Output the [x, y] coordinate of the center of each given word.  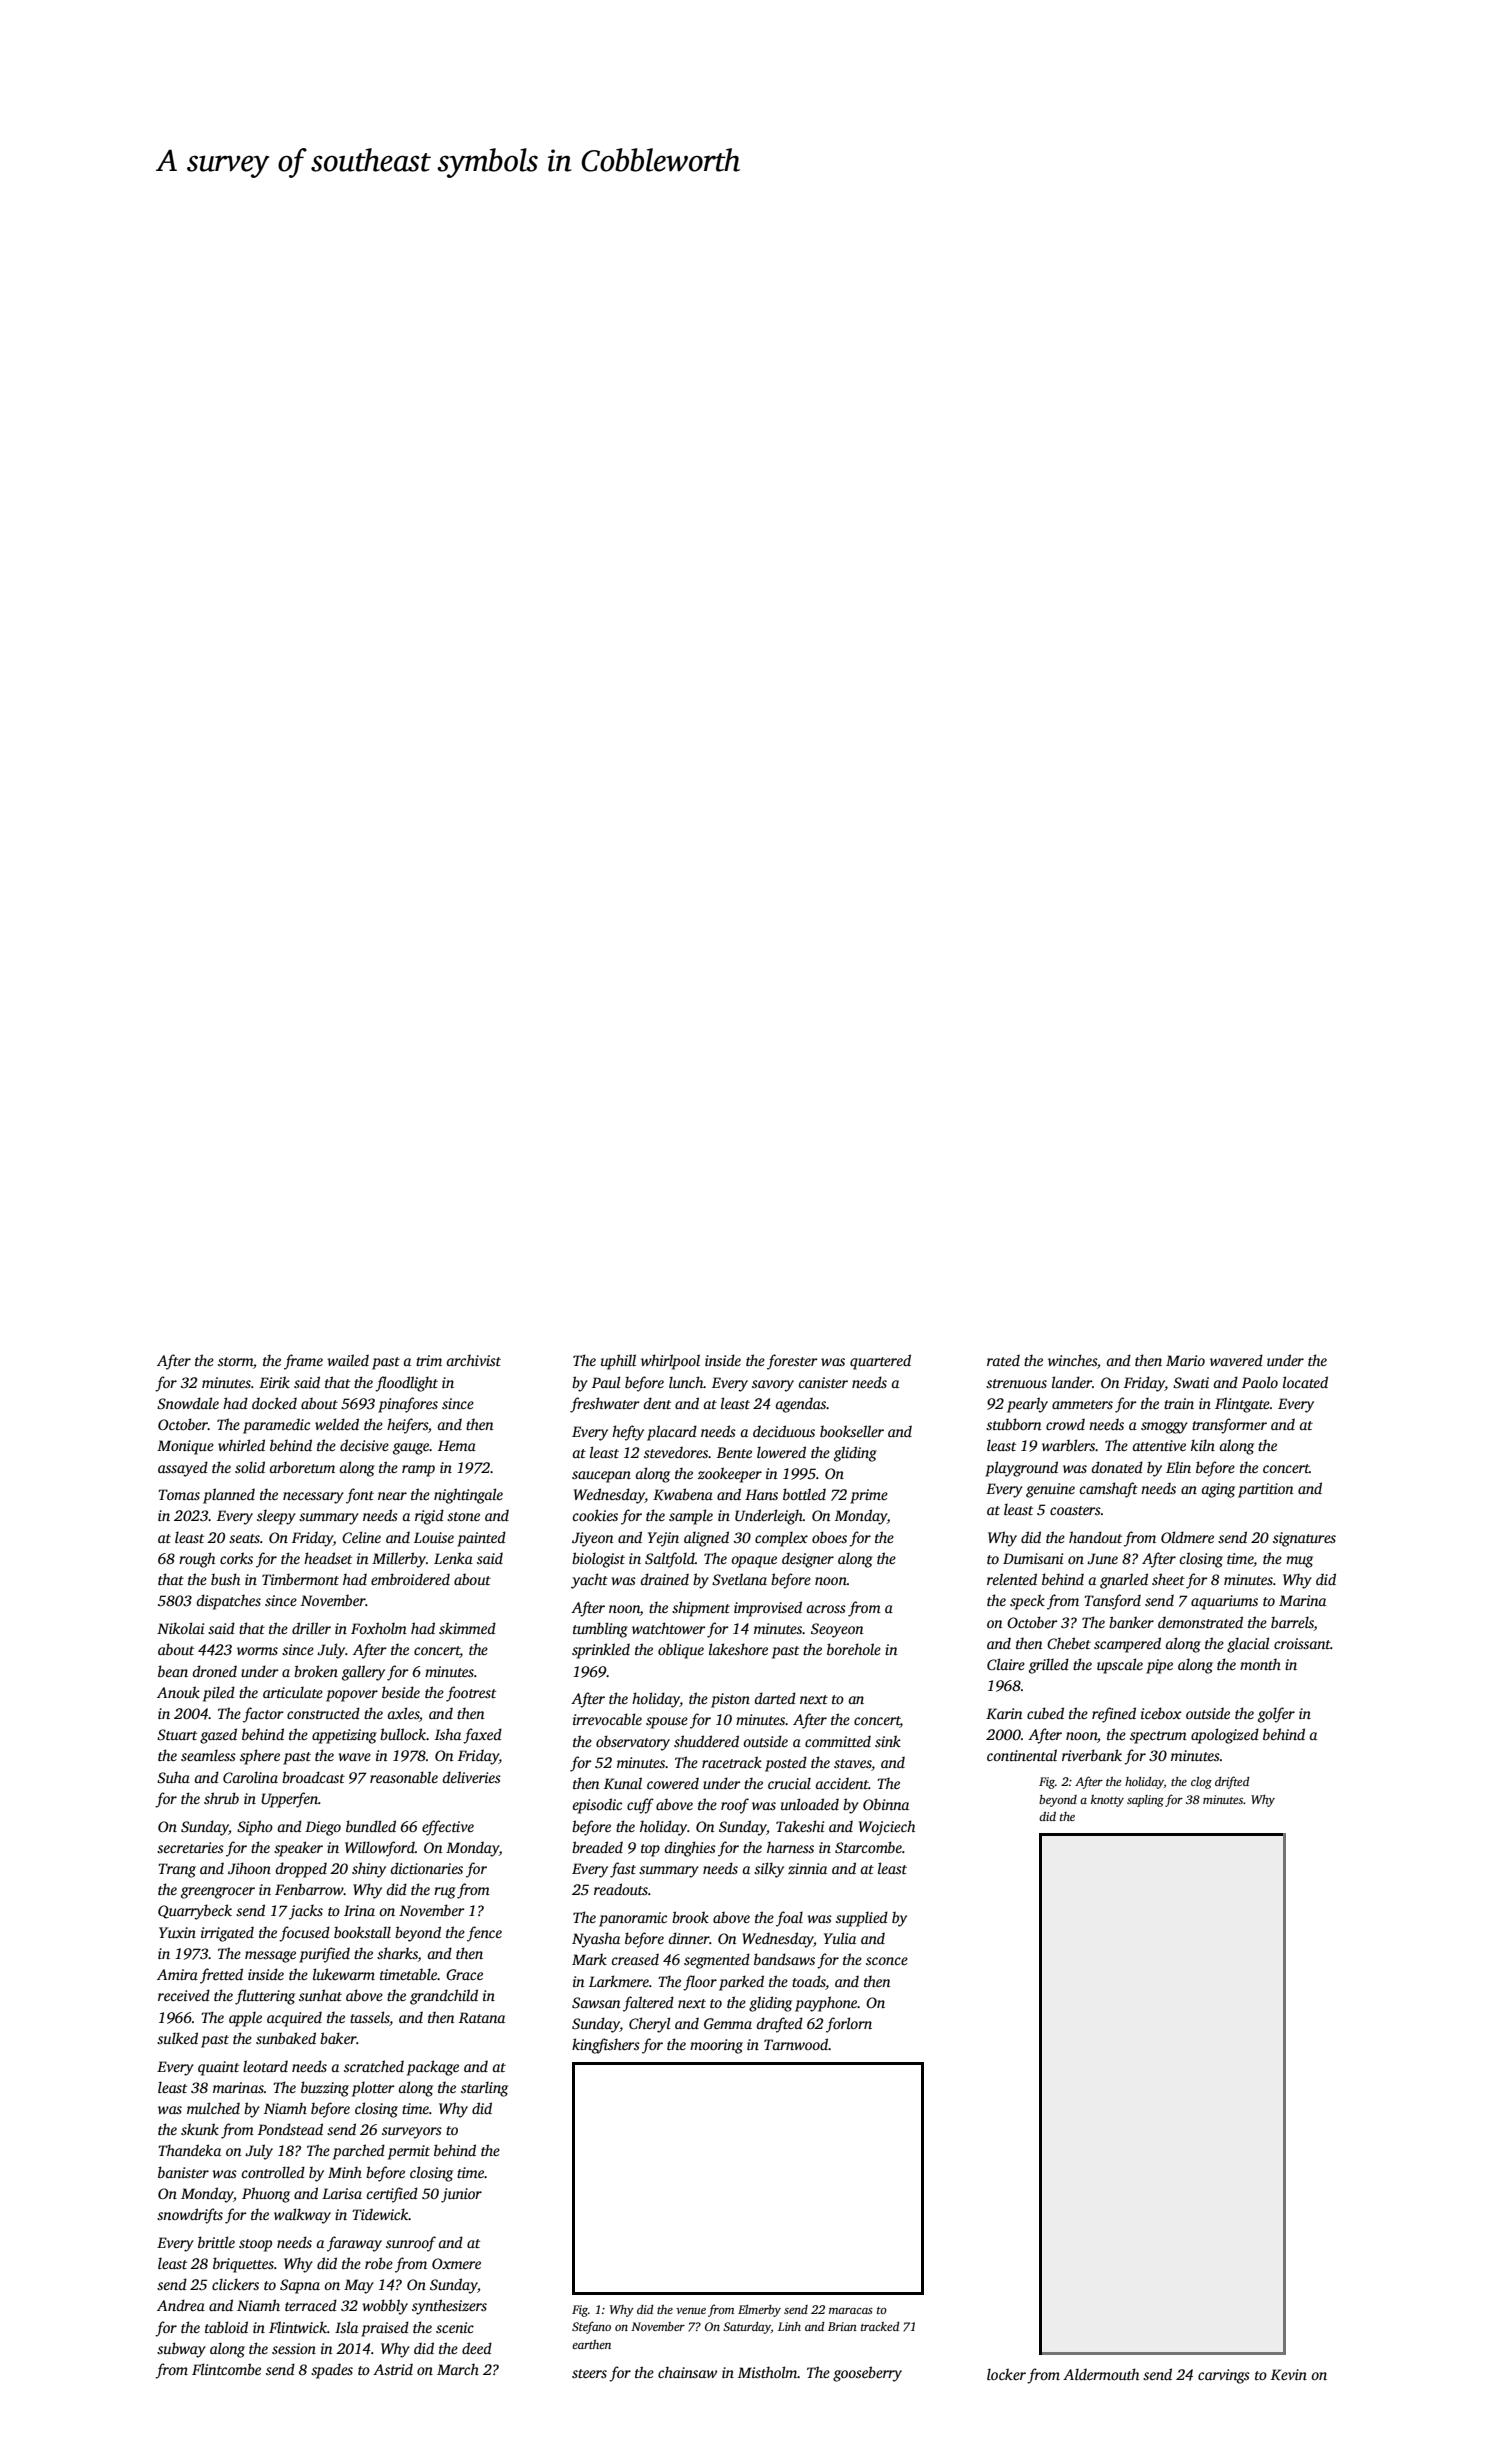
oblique [681, 1651]
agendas [801, 1405]
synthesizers [449, 2307]
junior [461, 2195]
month [1260, 1664]
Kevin [1289, 2374]
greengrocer [218, 1893]
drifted [1232, 1782]
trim [429, 1360]
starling [484, 2089]
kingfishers [606, 2046]
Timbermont [300, 1579]
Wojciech [887, 1828]
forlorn [849, 2025]
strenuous [1016, 1383]
